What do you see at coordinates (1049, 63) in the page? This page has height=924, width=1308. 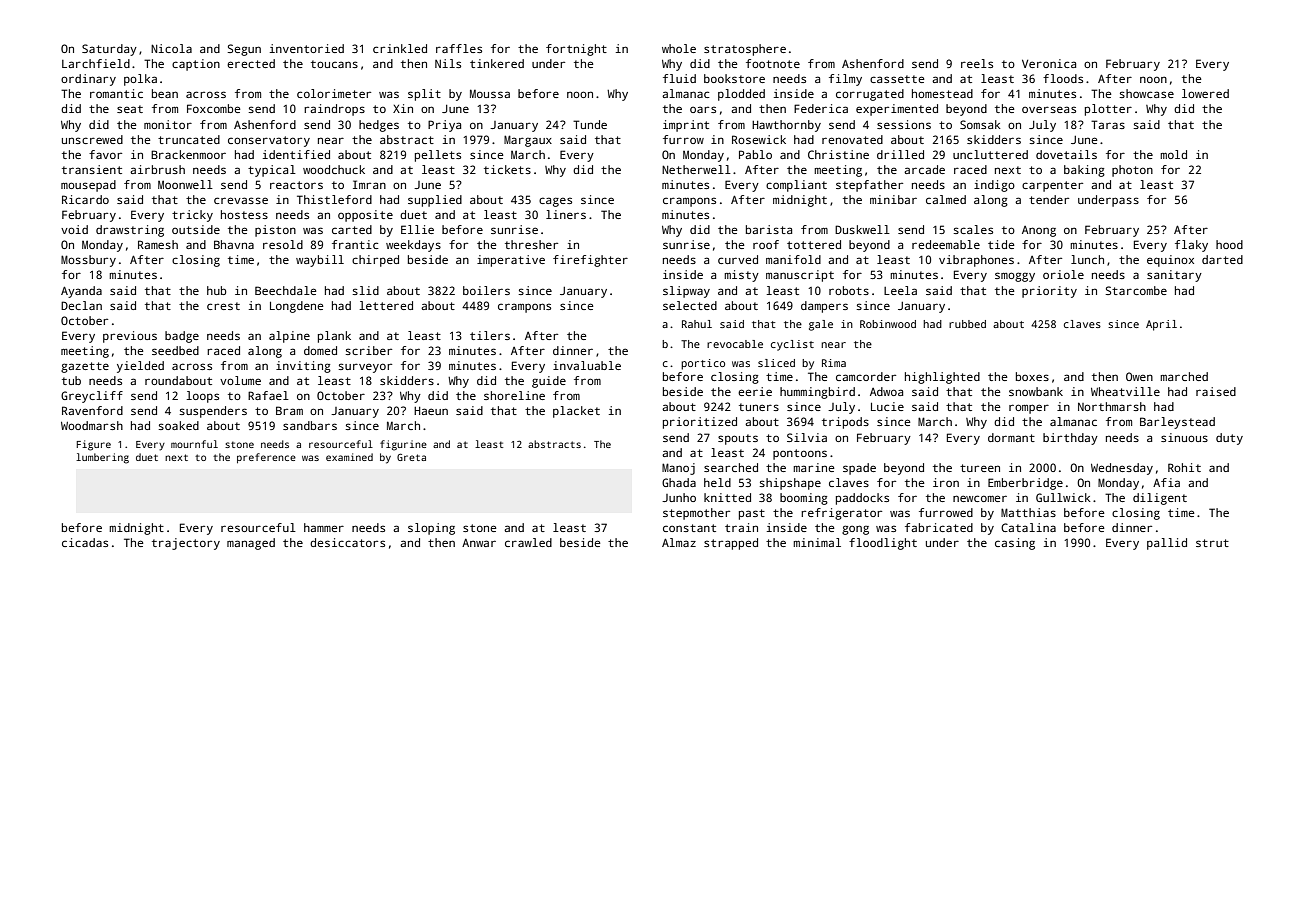 I see `Veronica` at bounding box center [1049, 63].
